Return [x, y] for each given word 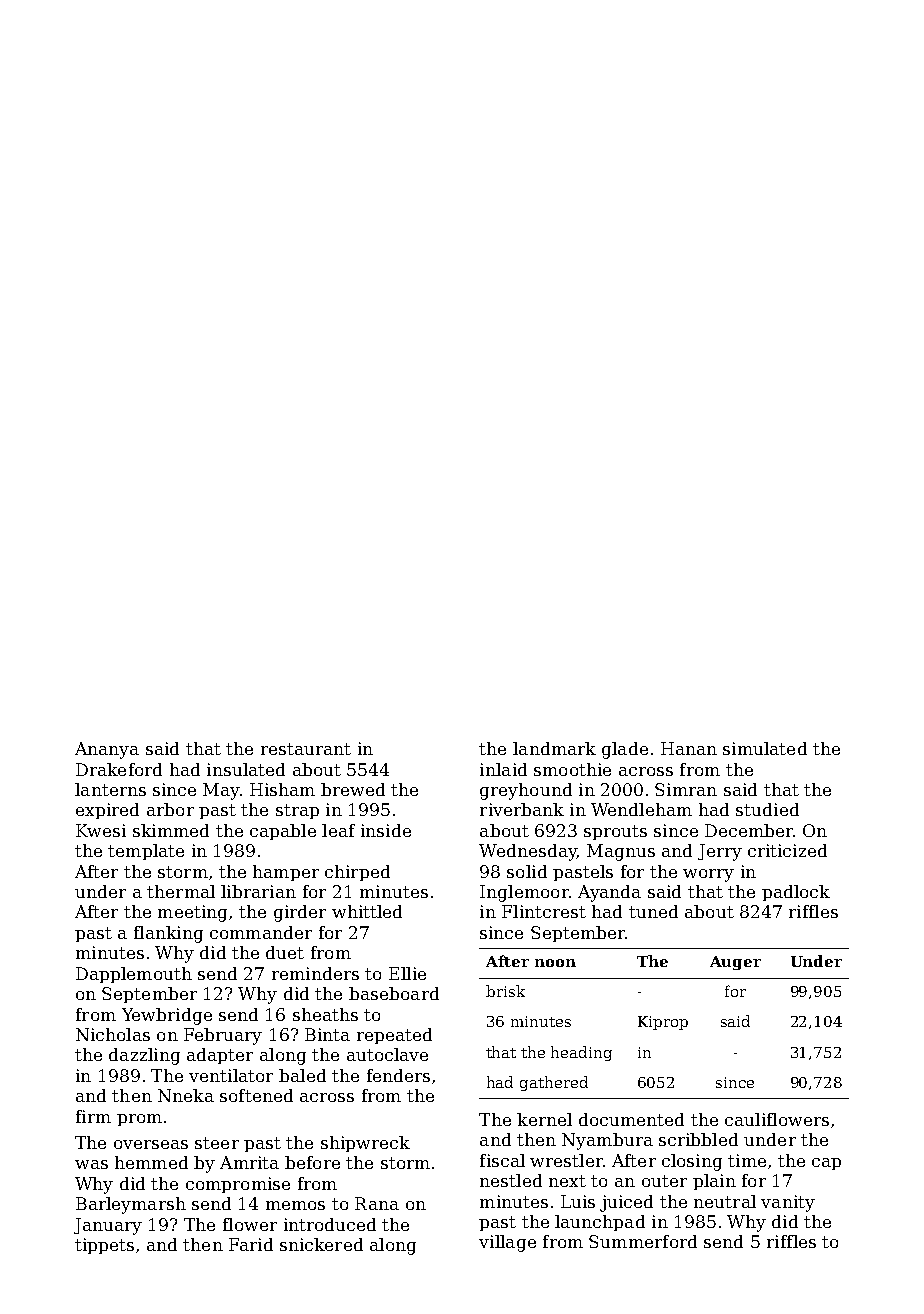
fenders [398, 1075]
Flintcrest [544, 911]
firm [93, 1116]
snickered [321, 1244]
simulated [765, 748]
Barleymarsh [131, 1205]
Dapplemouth [134, 975]
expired [107, 811]
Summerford [643, 1241]
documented [631, 1119]
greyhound [526, 791]
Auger [735, 963]
